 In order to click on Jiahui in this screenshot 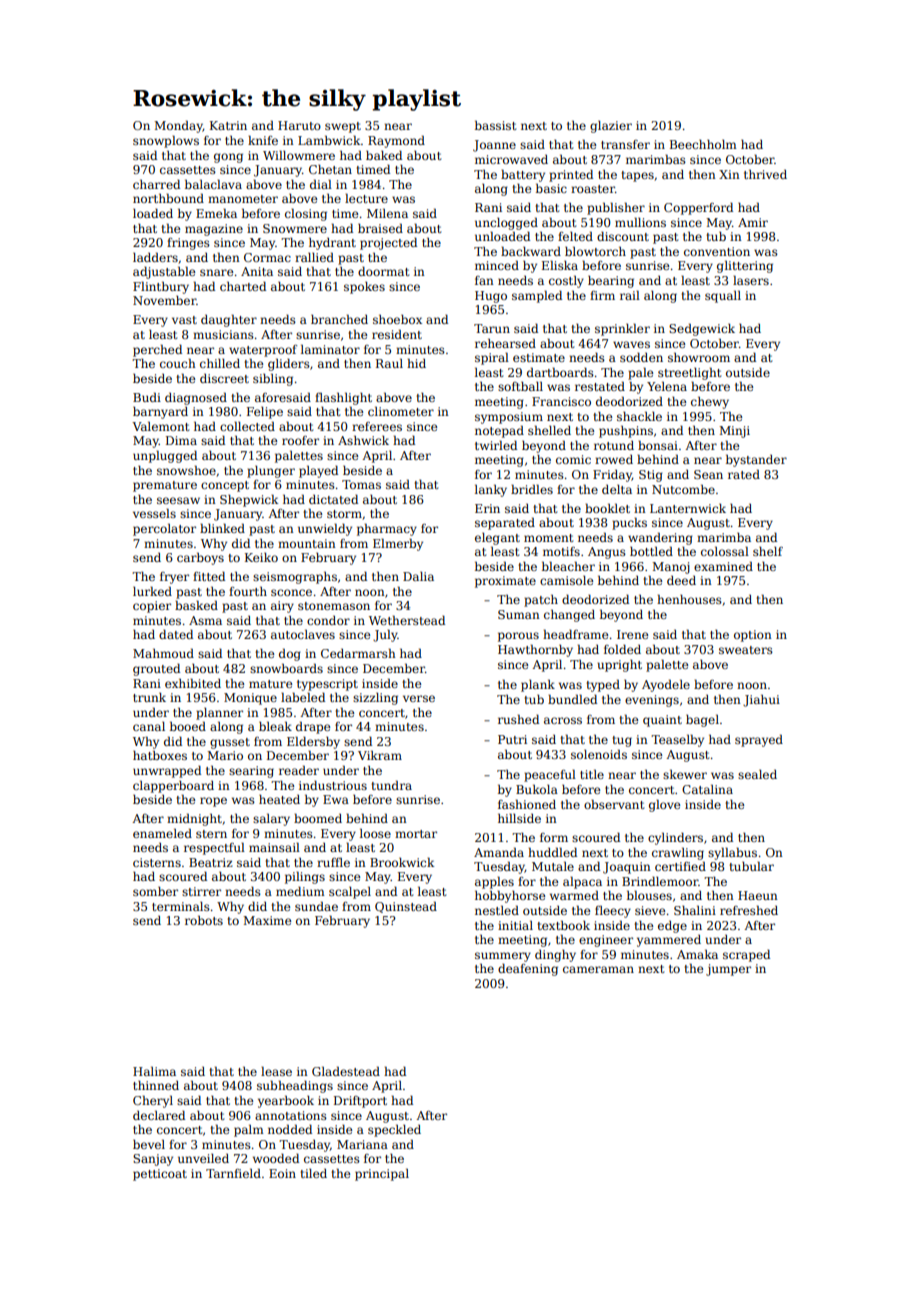, I will do `click(761, 700)`.
